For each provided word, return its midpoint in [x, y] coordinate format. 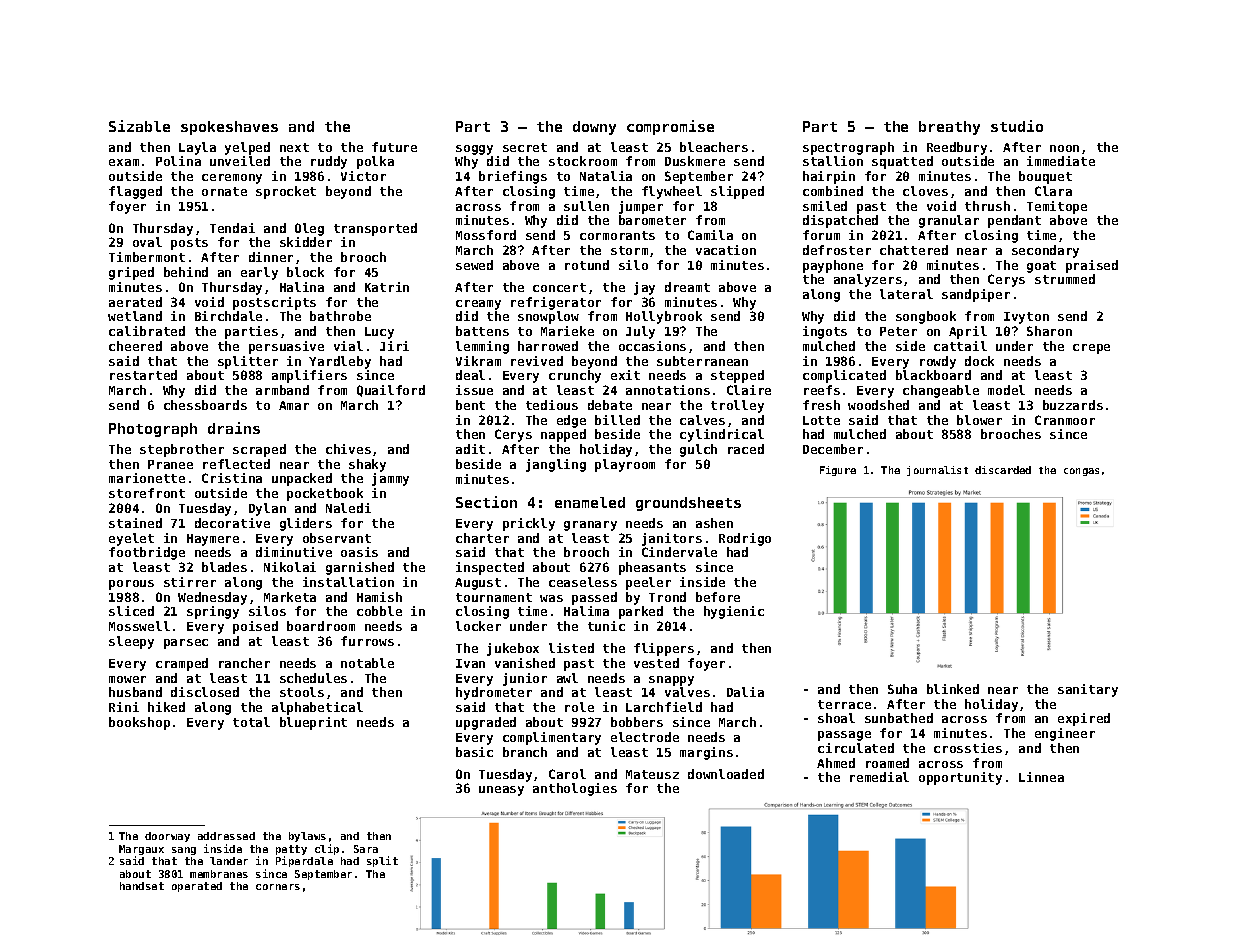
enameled [590, 502]
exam [124, 162]
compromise [670, 127]
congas [1081, 472]
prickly [529, 524]
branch [525, 752]
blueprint [313, 723]
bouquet [1045, 177]
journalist [937, 471]
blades [224, 567]
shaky [367, 465]
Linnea [1041, 777]
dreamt [687, 287]
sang [184, 851]
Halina [302, 287]
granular [949, 221]
